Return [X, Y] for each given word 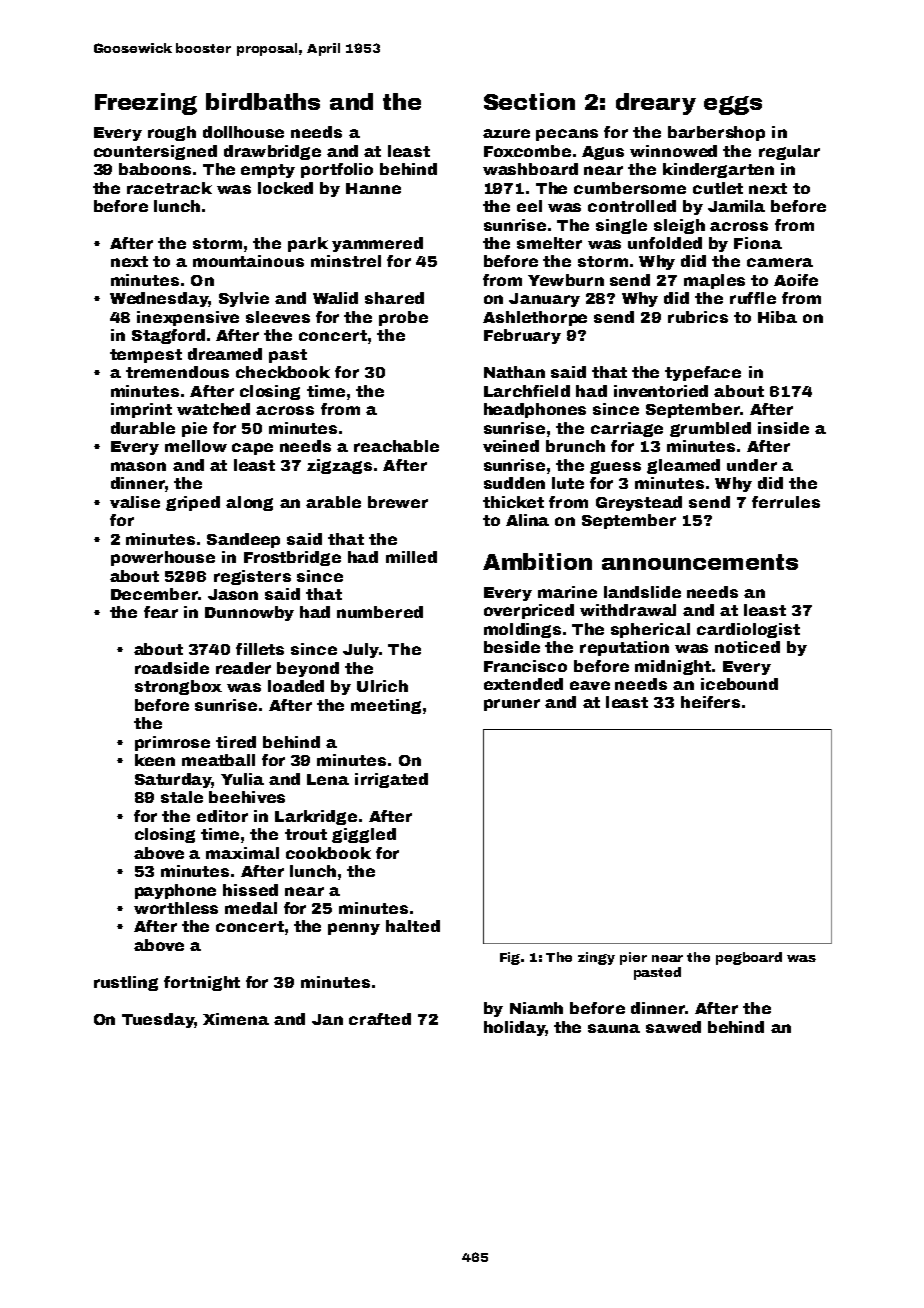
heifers [710, 702]
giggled [364, 835]
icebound [739, 684]
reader [243, 668]
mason [138, 466]
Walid [335, 298]
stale [182, 797]
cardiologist [748, 630]
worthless [176, 908]
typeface [703, 373]
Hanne [373, 188]
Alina [527, 520]
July [361, 650]
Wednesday [159, 299]
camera [780, 262]
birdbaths [263, 101]
